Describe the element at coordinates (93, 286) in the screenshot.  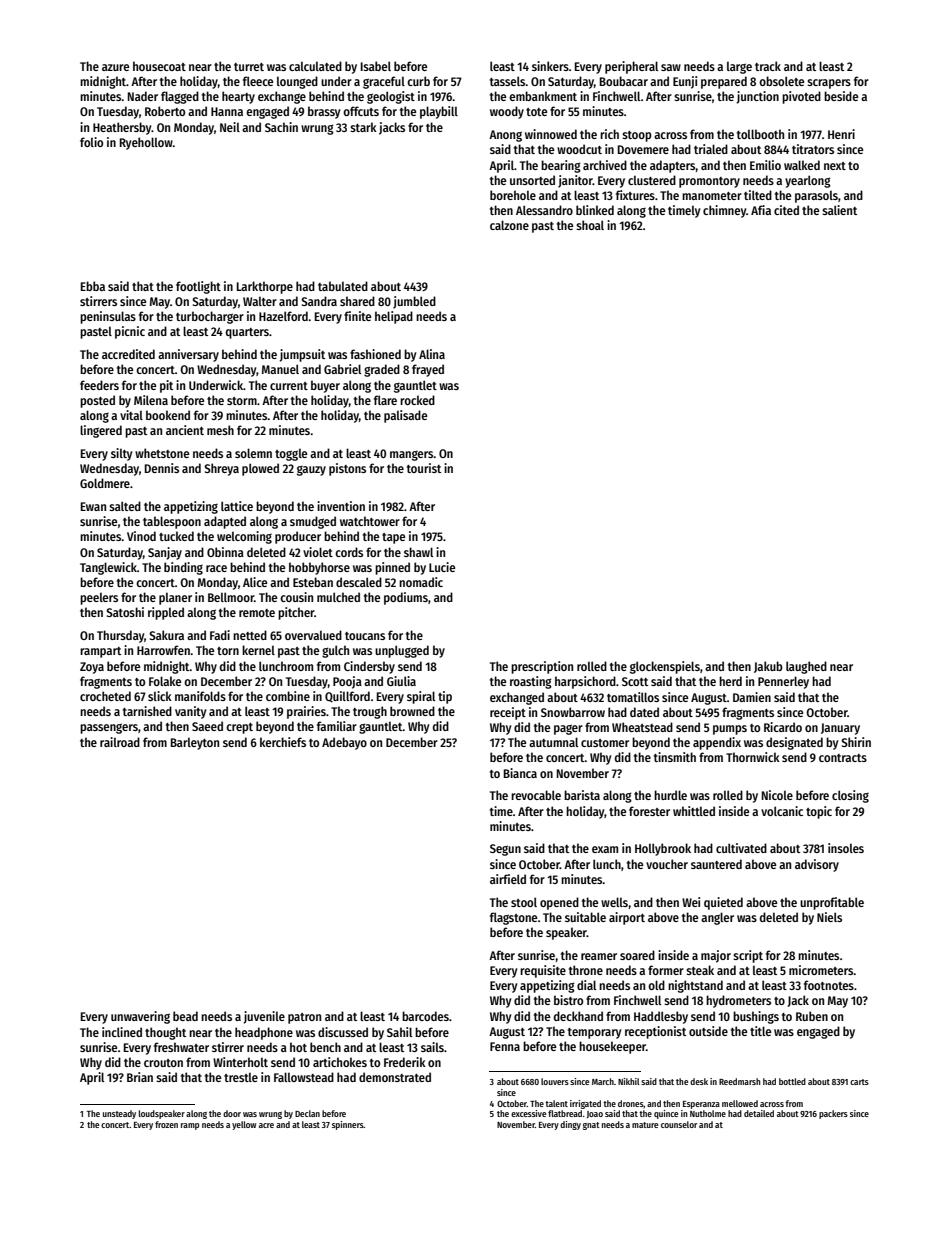
I see `Ebba` at that location.
